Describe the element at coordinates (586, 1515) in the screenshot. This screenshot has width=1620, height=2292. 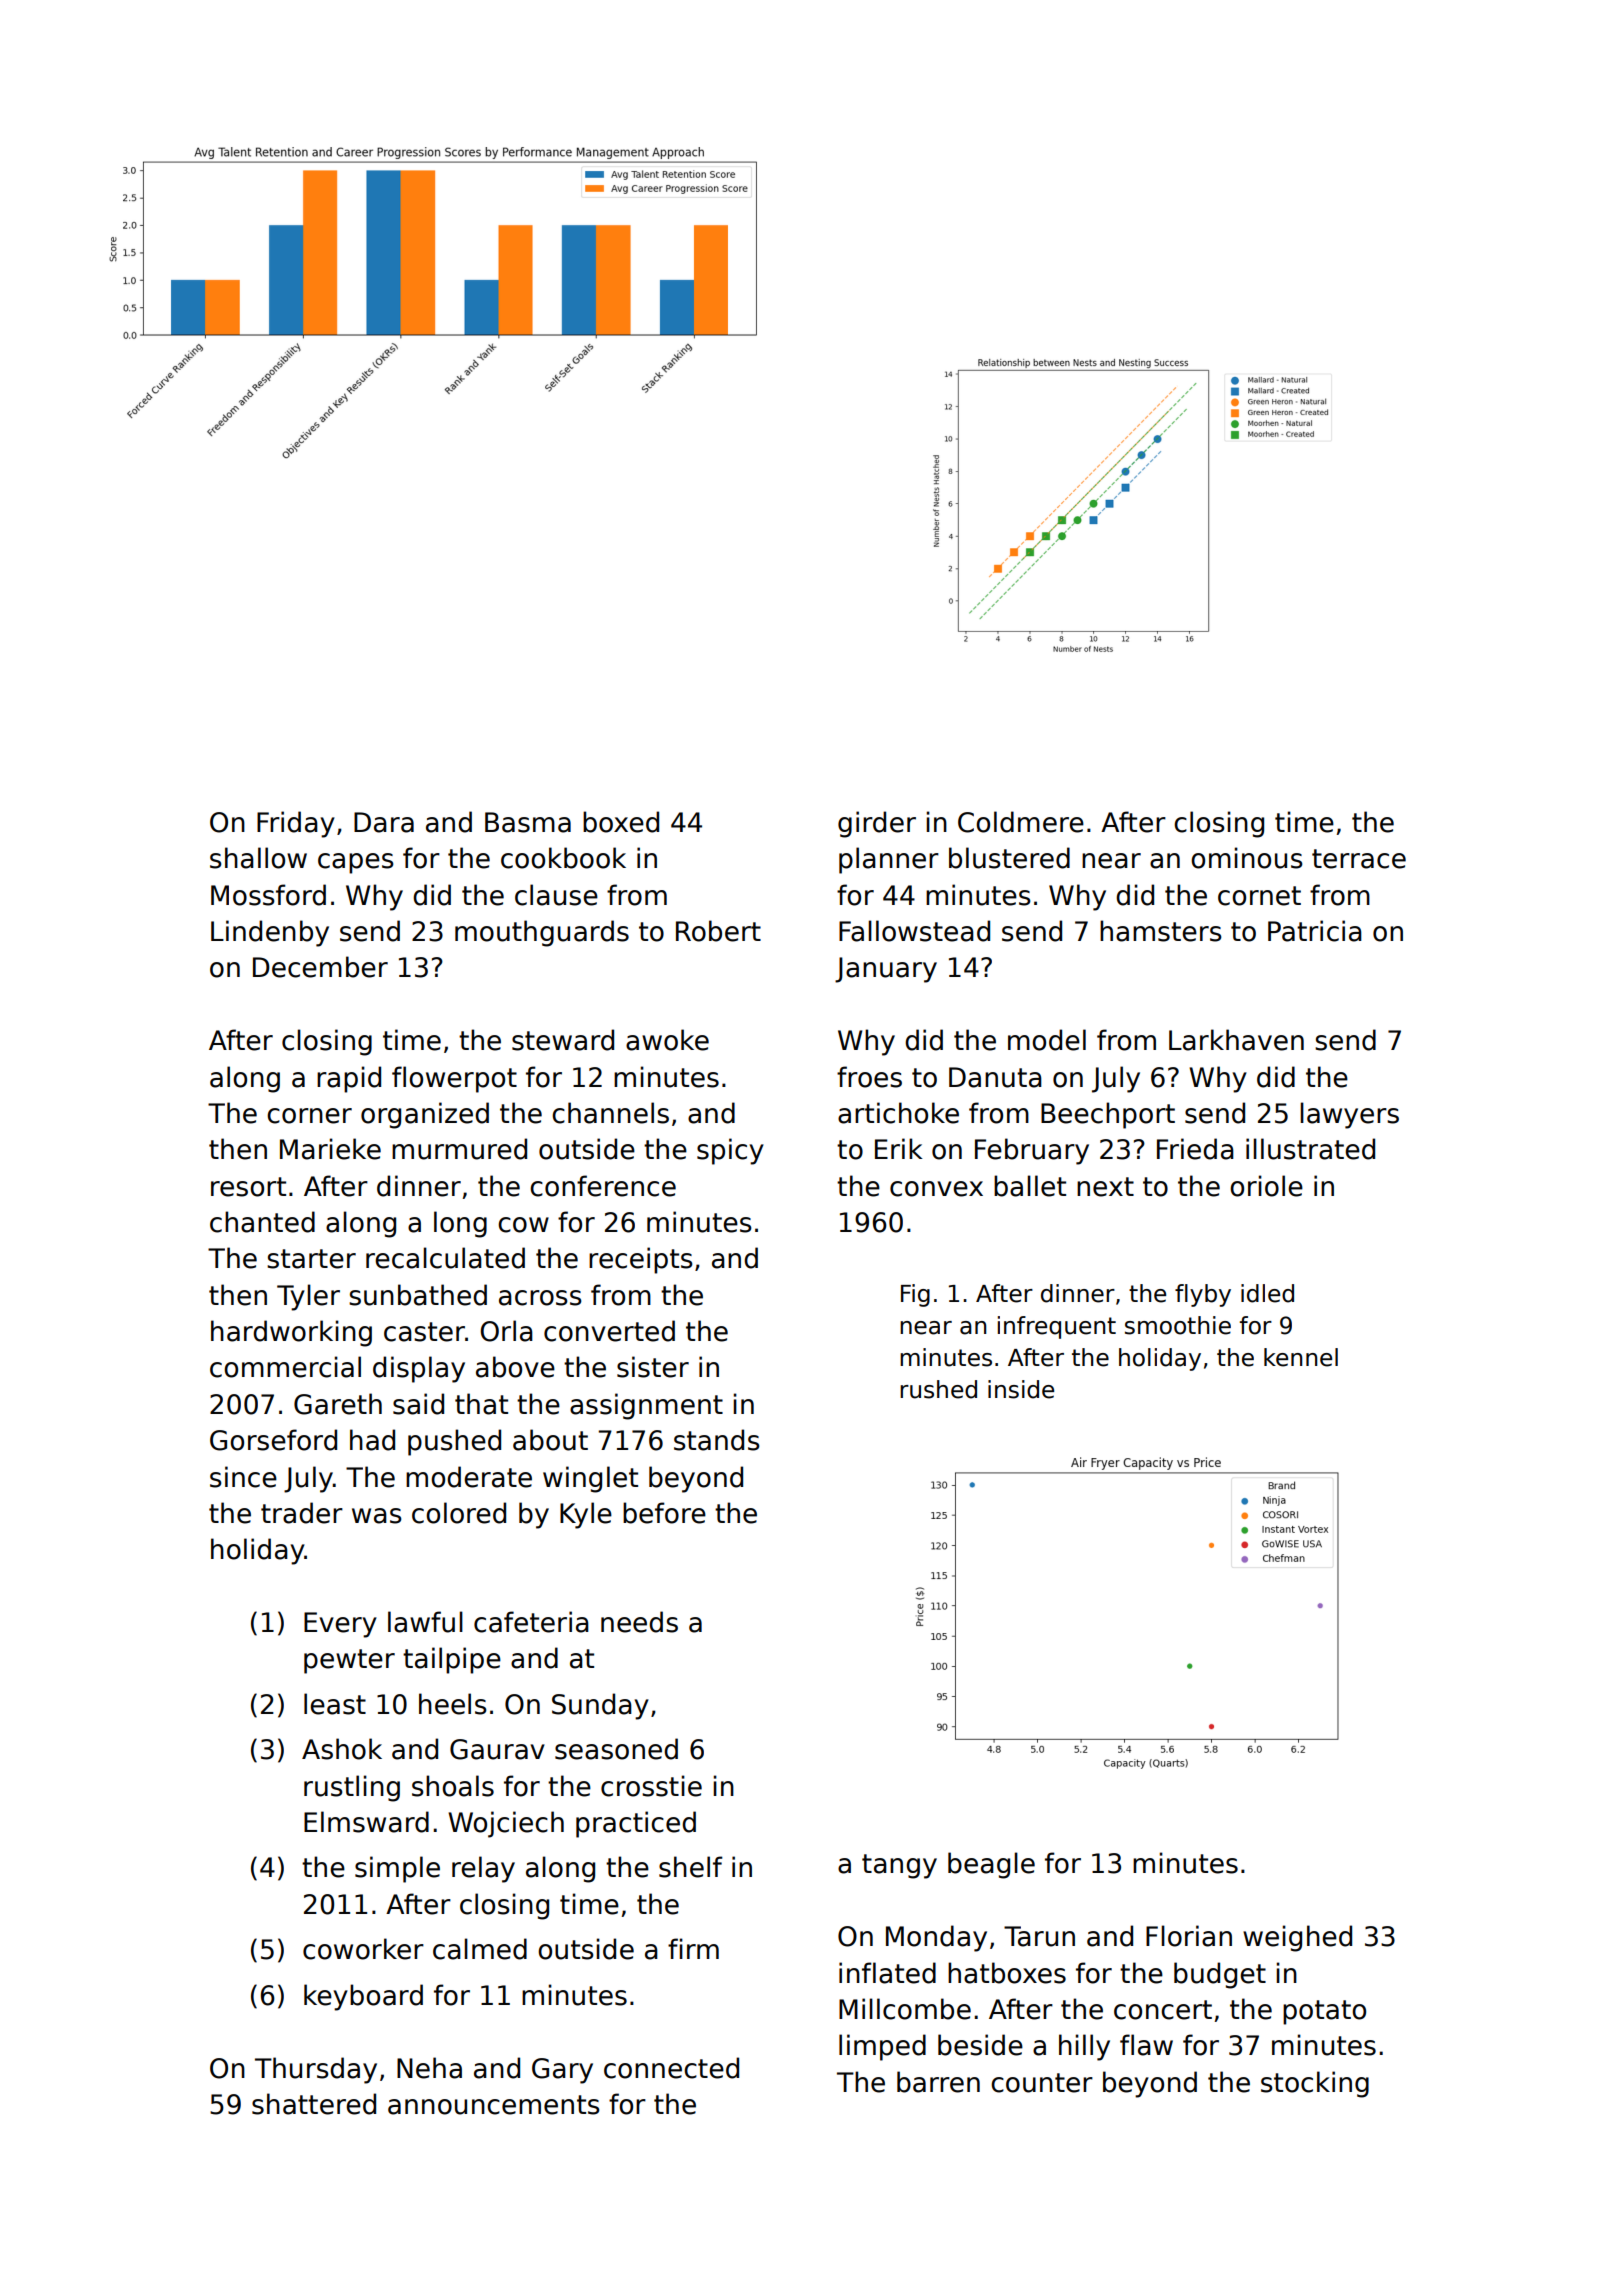
I see `Kyle` at that location.
